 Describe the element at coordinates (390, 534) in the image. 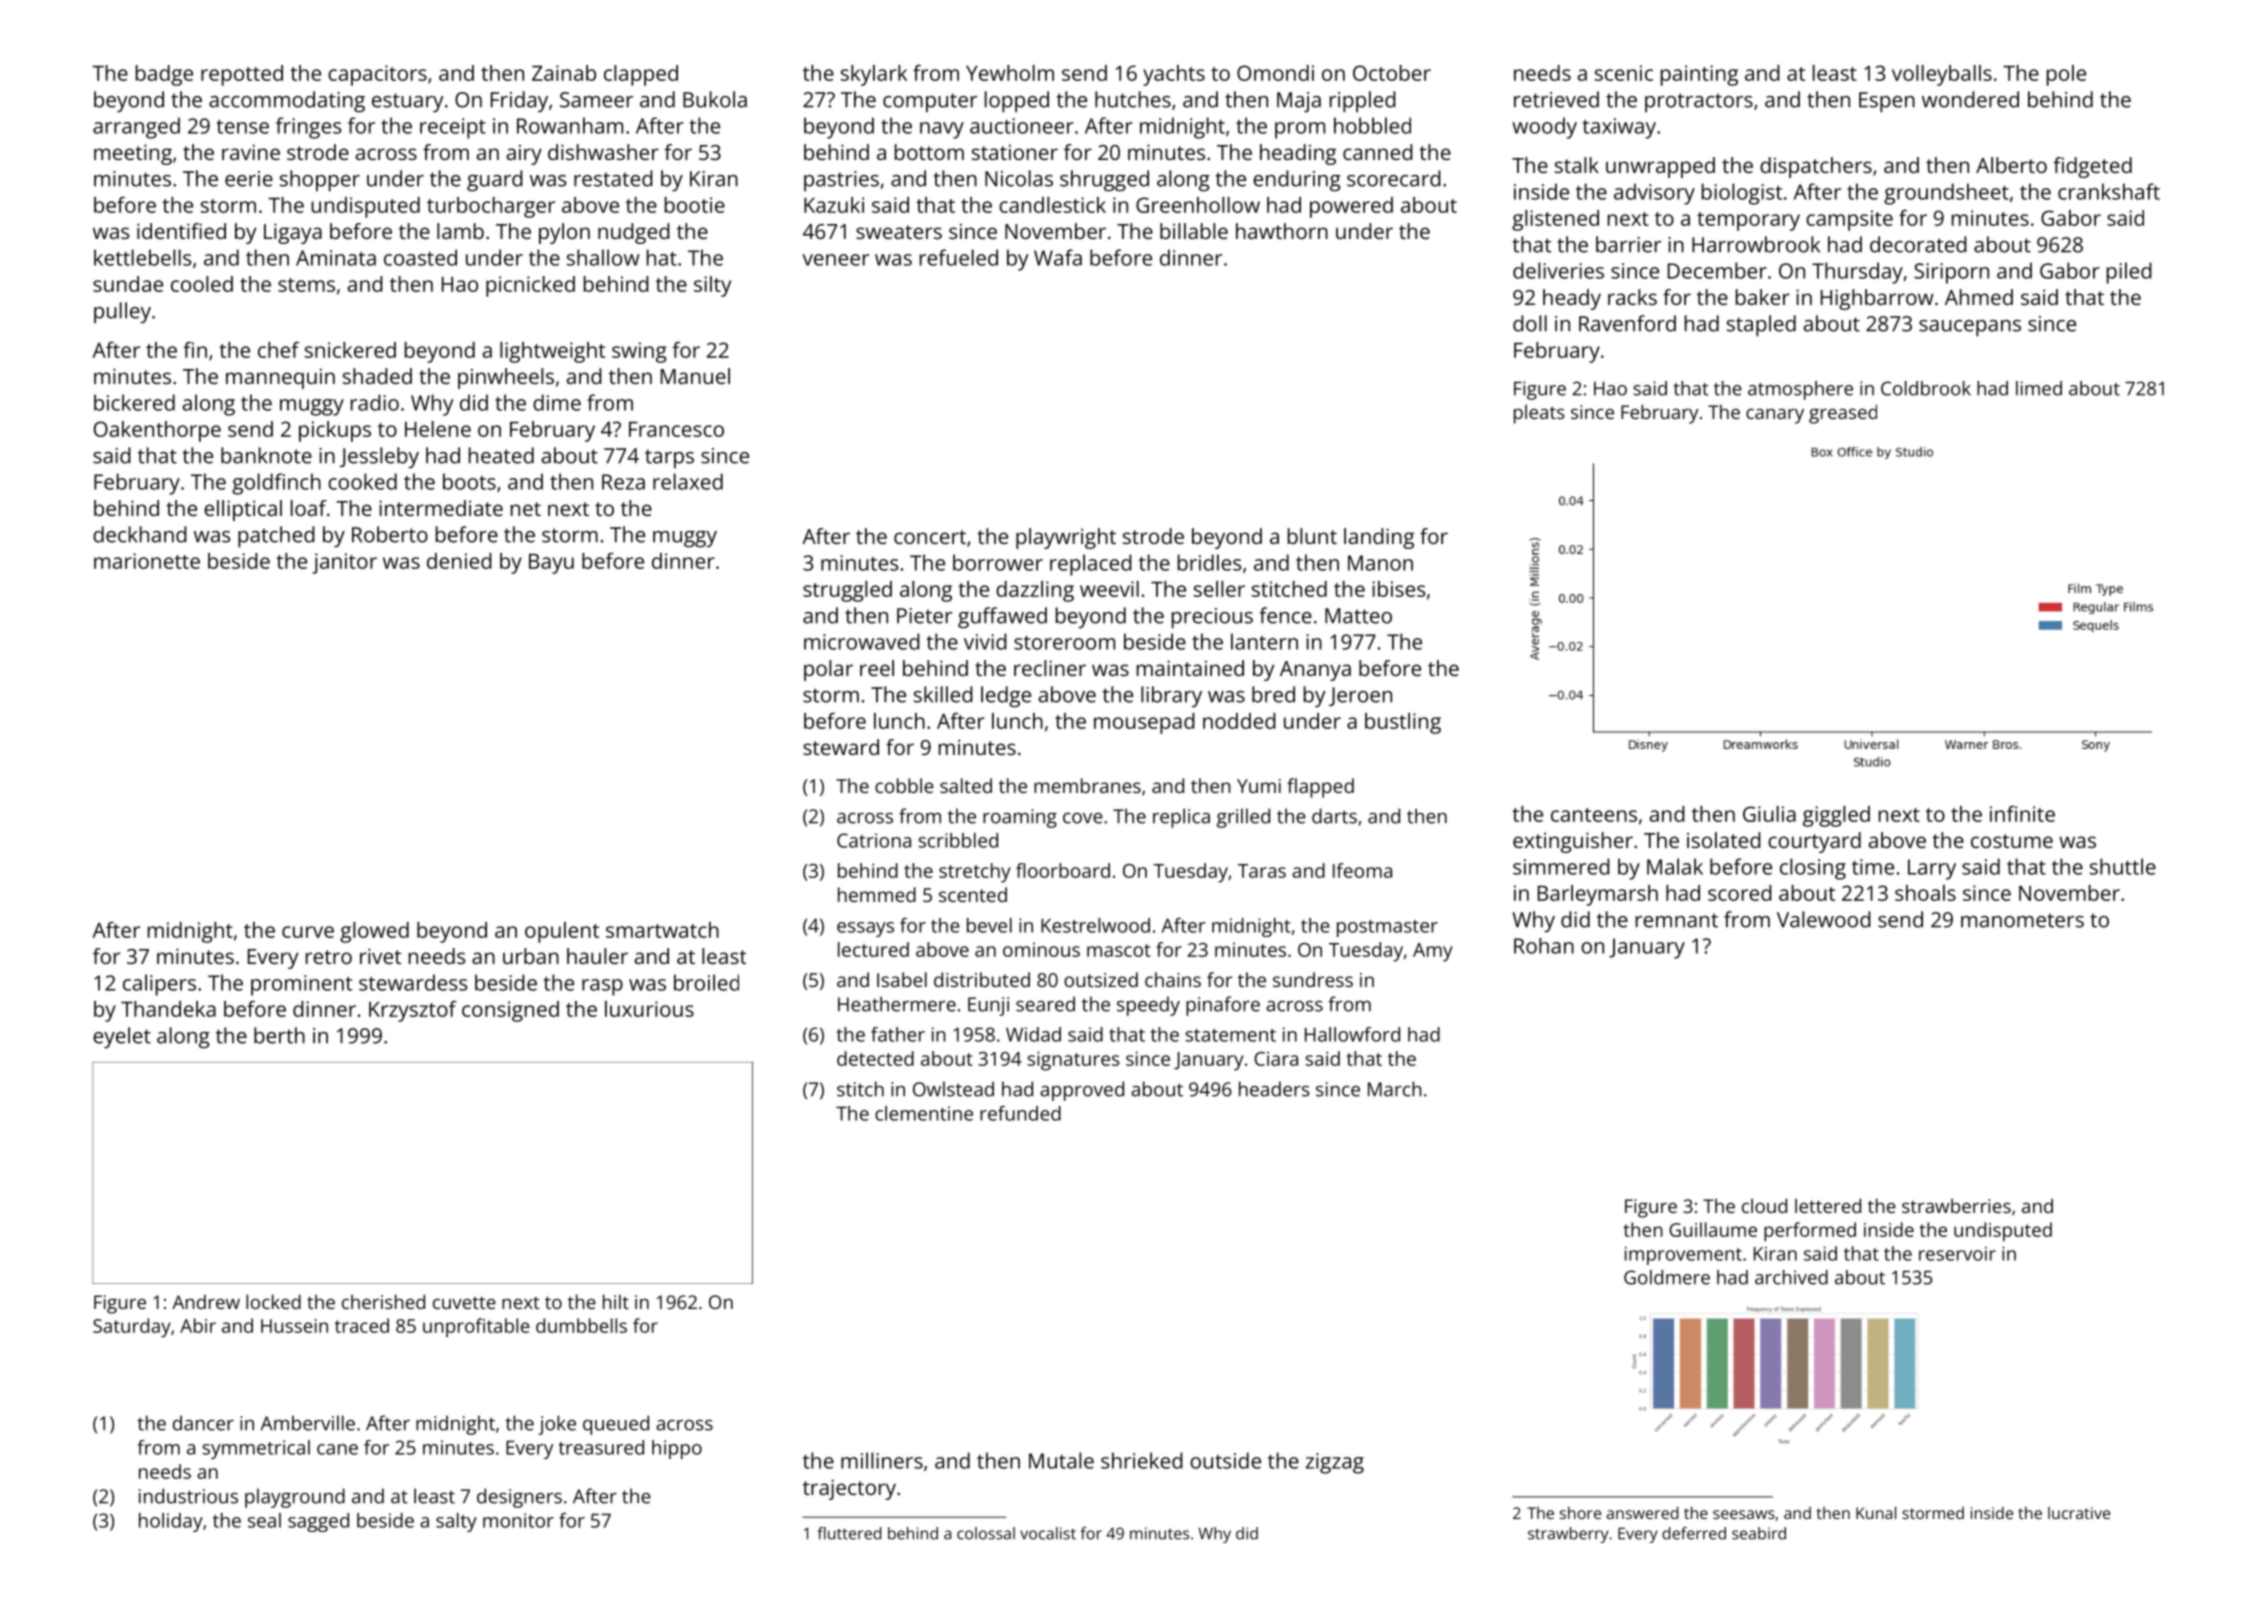

I see `Roberto` at that location.
